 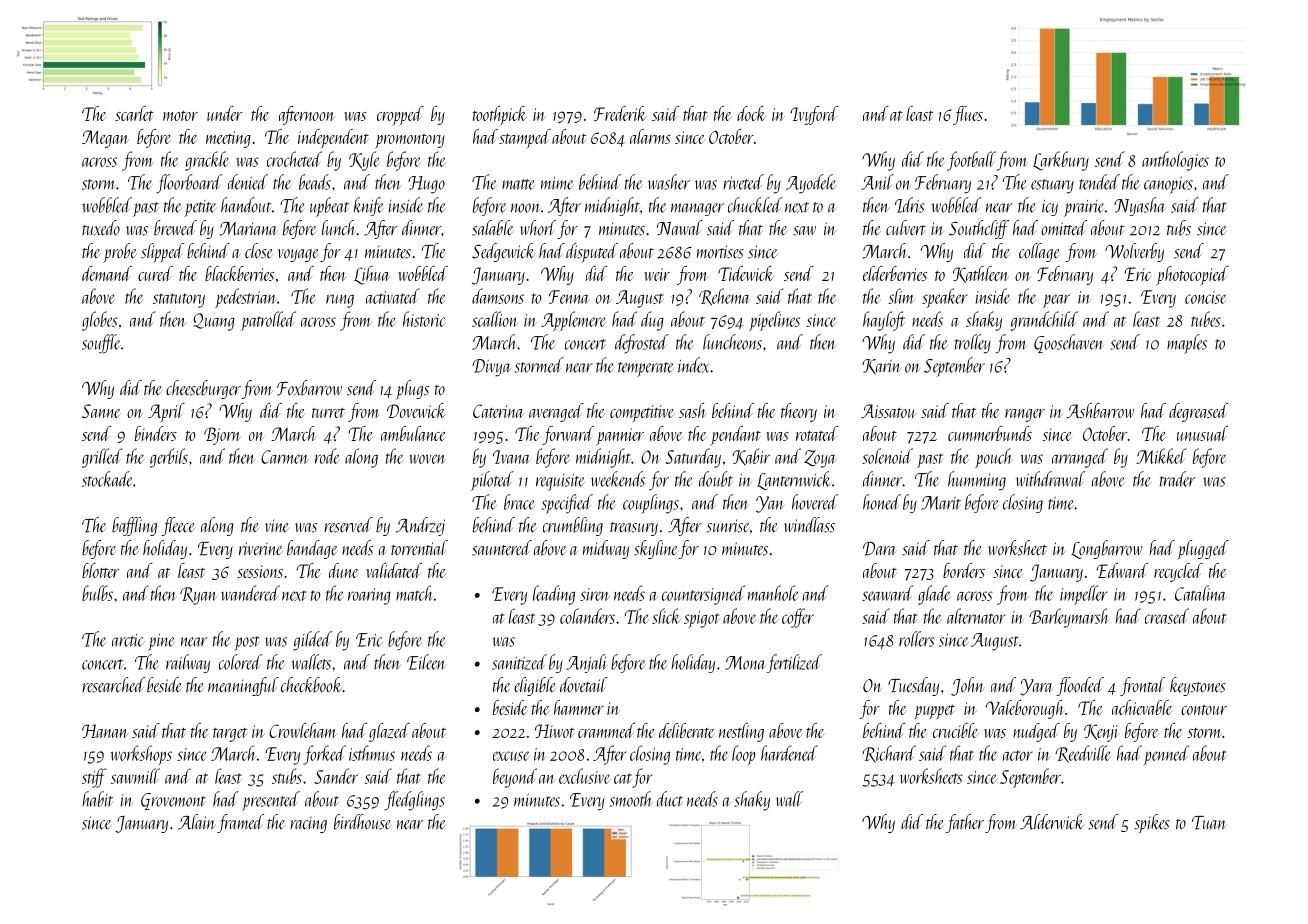 I want to click on Richard, so click(x=889, y=754).
